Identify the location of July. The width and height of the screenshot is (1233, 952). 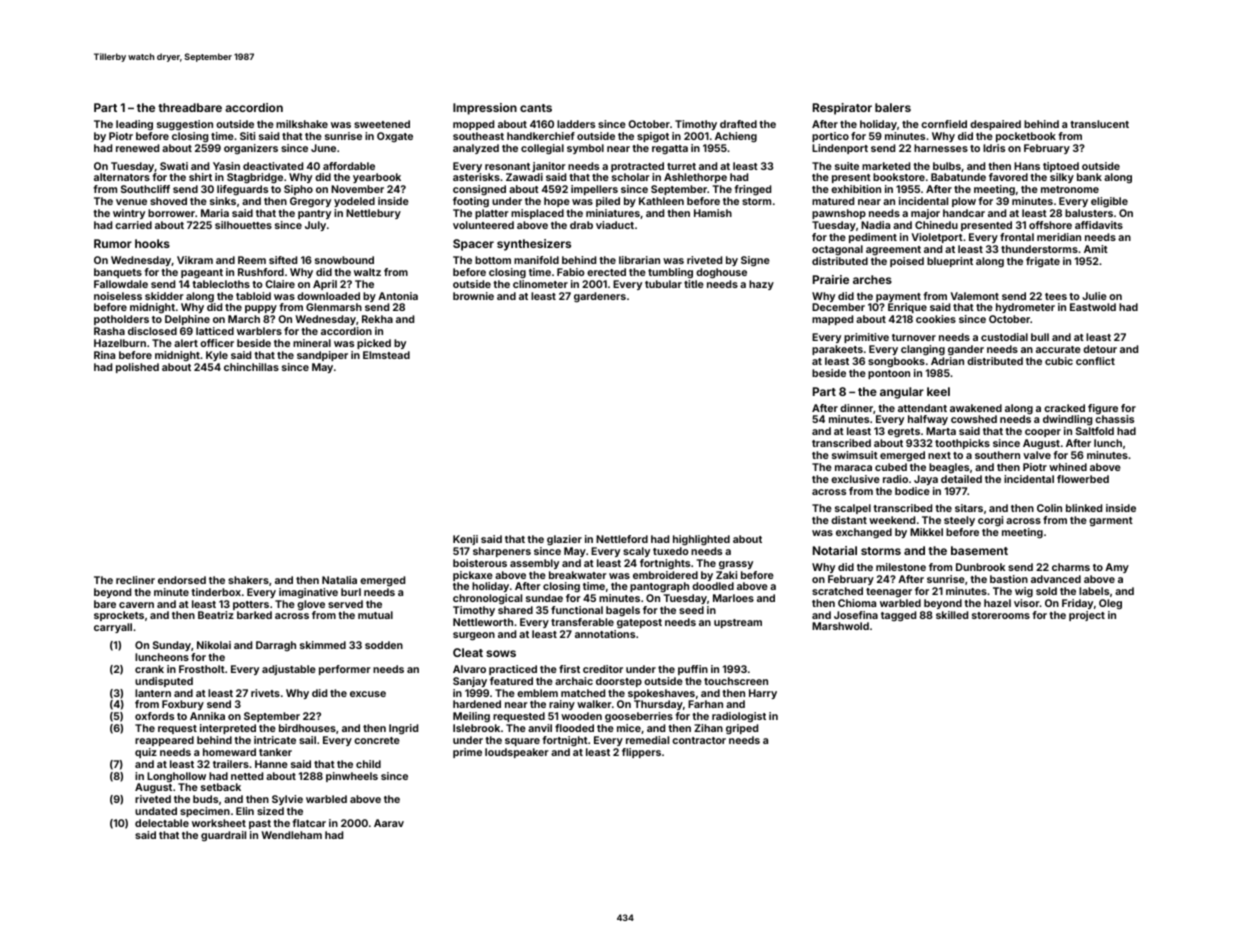
(315, 226).
